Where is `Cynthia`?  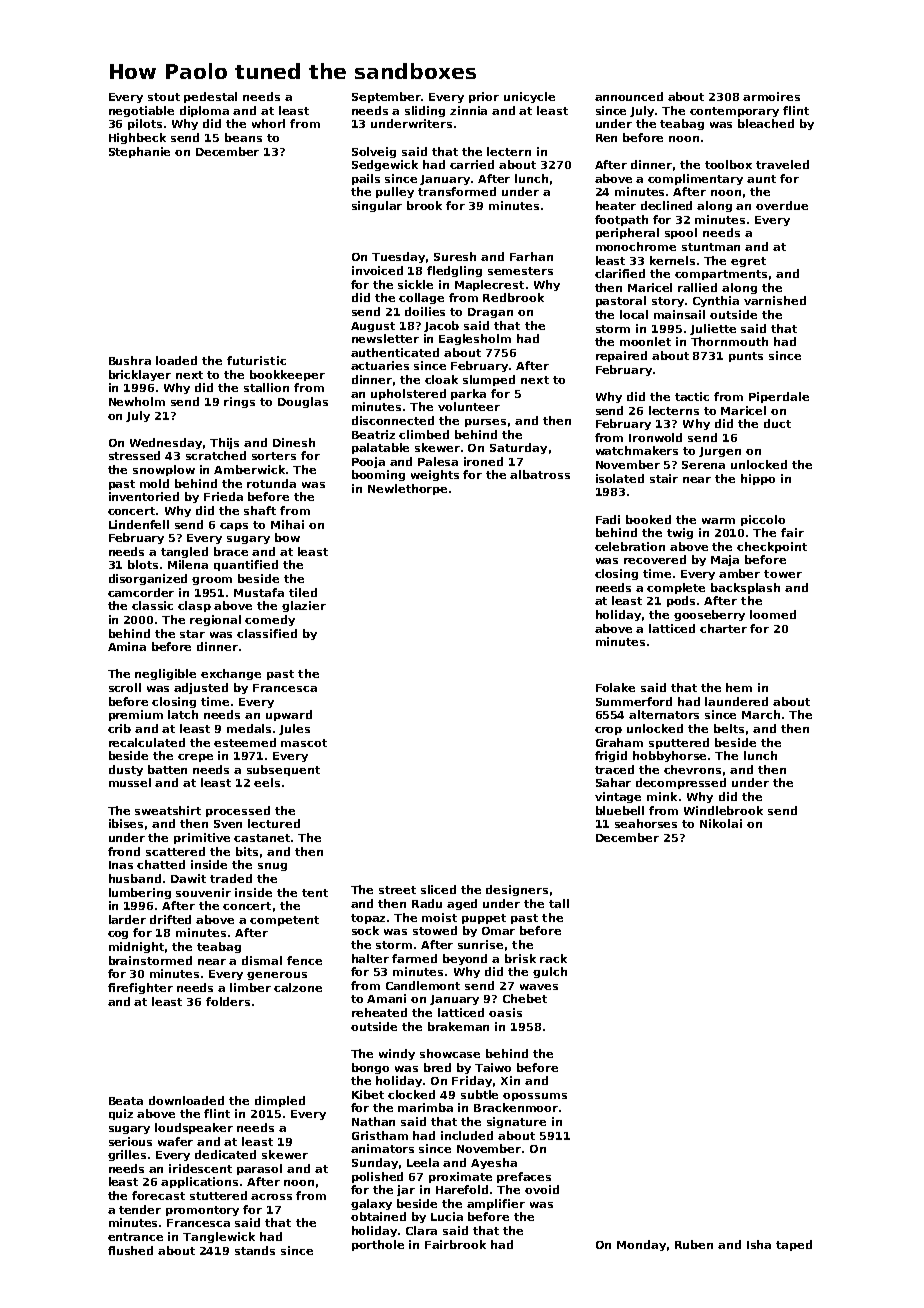 Cynthia is located at coordinates (716, 301).
